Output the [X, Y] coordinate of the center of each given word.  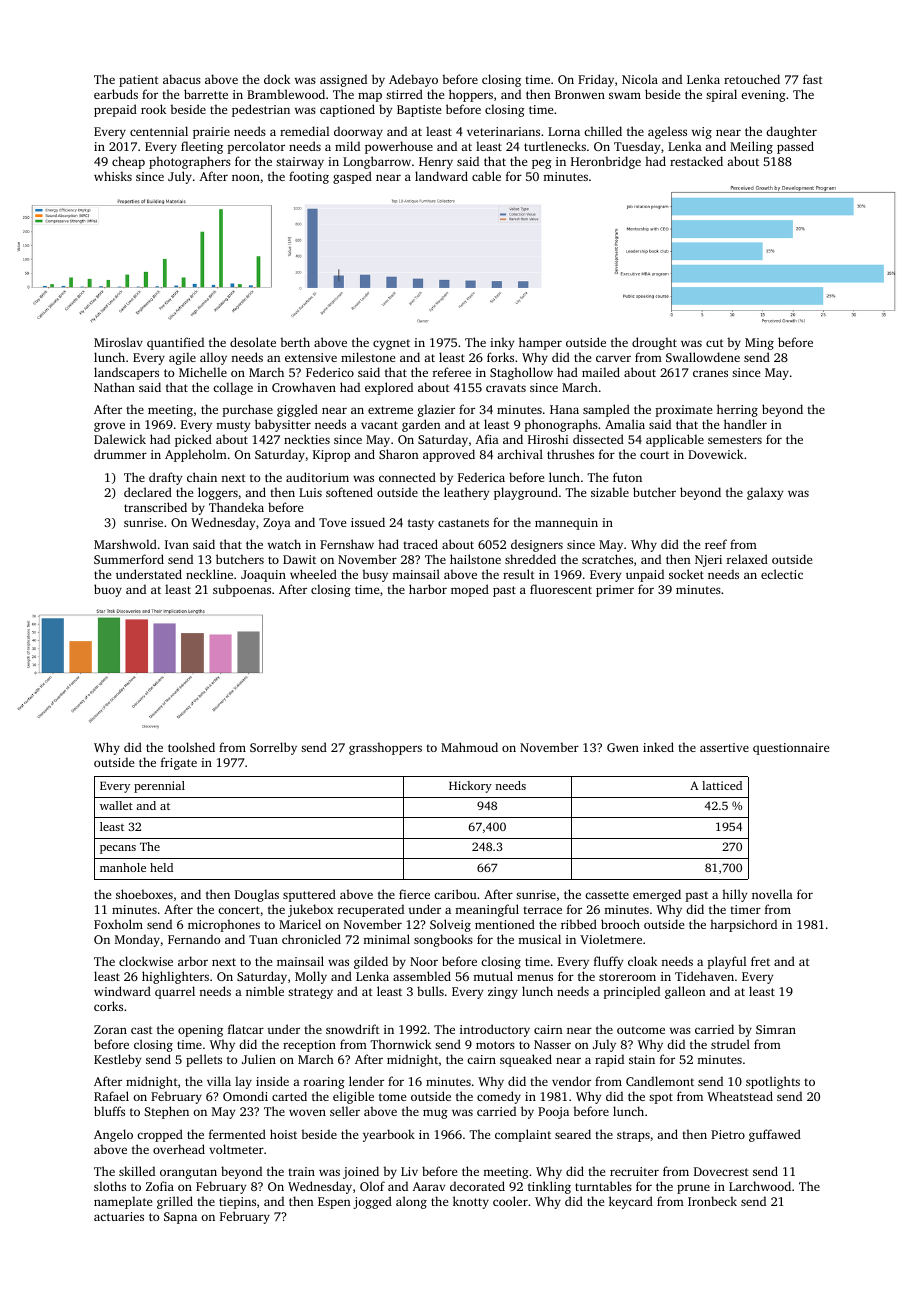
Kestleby [117, 1060]
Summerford [129, 559]
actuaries [119, 1216]
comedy [499, 1097]
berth [295, 342]
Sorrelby [273, 748]
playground [526, 493]
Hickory [470, 787]
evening [763, 96]
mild [347, 146]
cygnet [391, 344]
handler [745, 424]
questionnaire [791, 749]
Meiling [751, 147]
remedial [304, 131]
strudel [730, 1044]
